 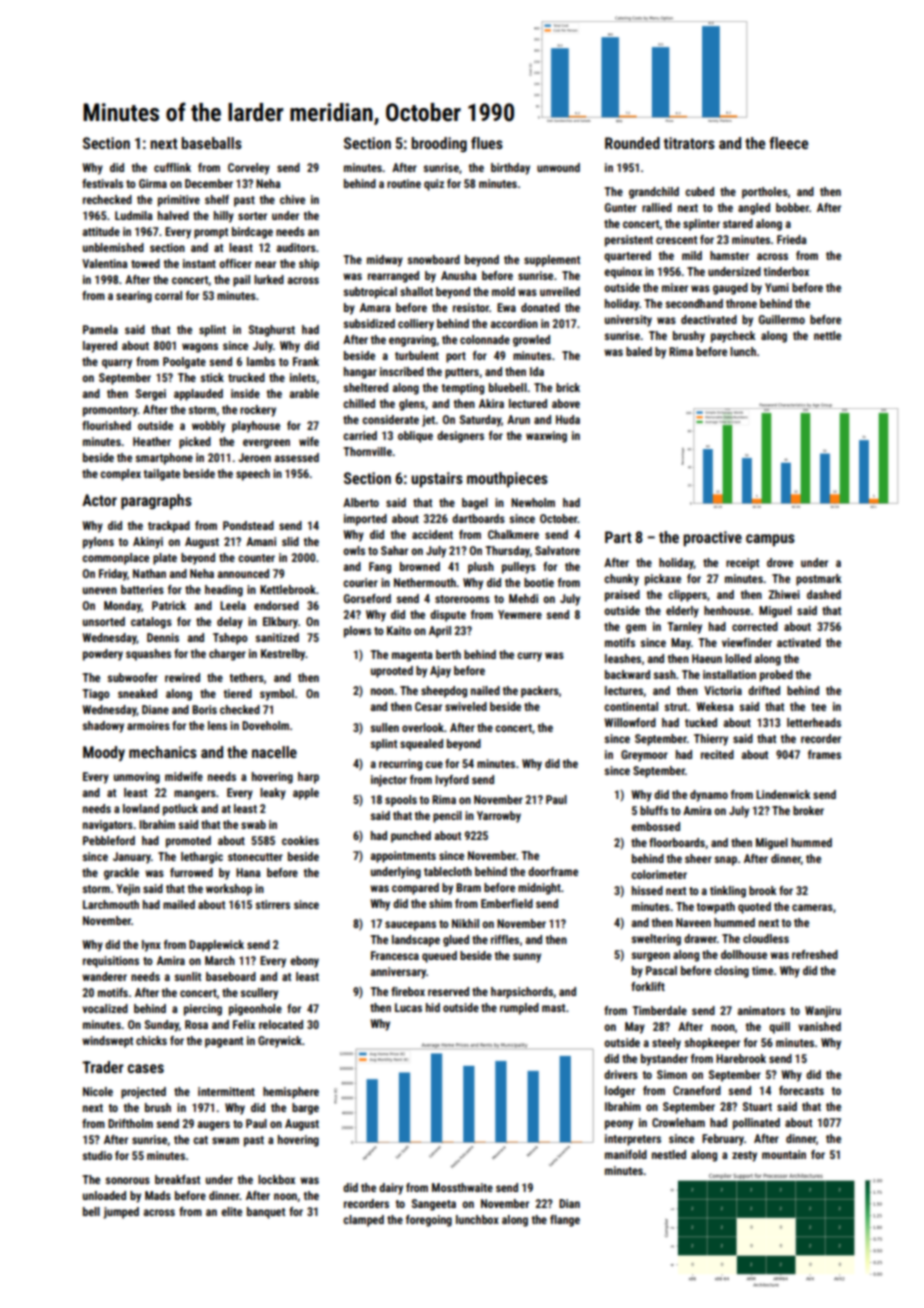 What do you see at coordinates (255, 857) in the screenshot?
I see `stonecutter` at bounding box center [255, 857].
